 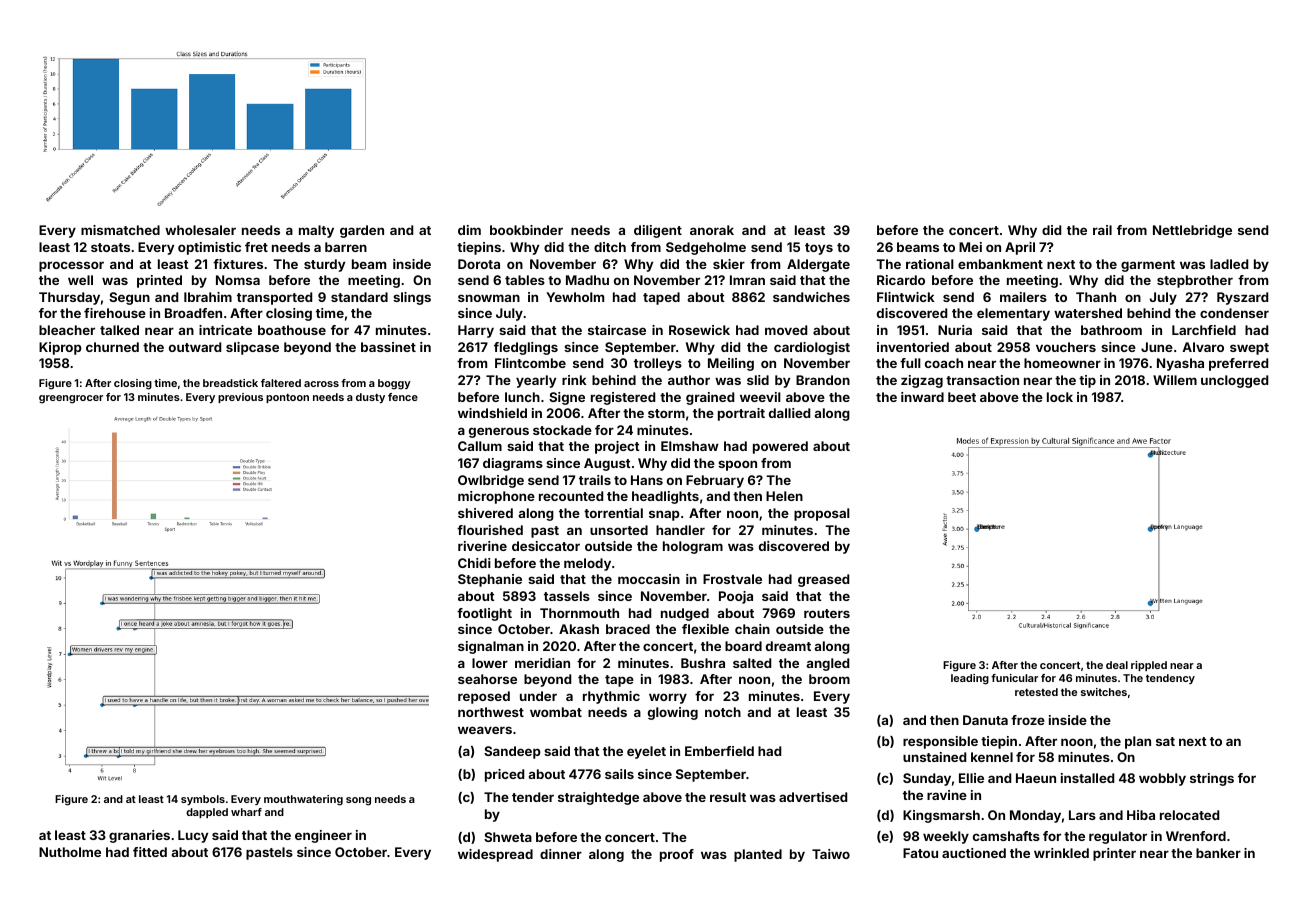 What do you see at coordinates (673, 713) in the document?
I see `glowing` at bounding box center [673, 713].
